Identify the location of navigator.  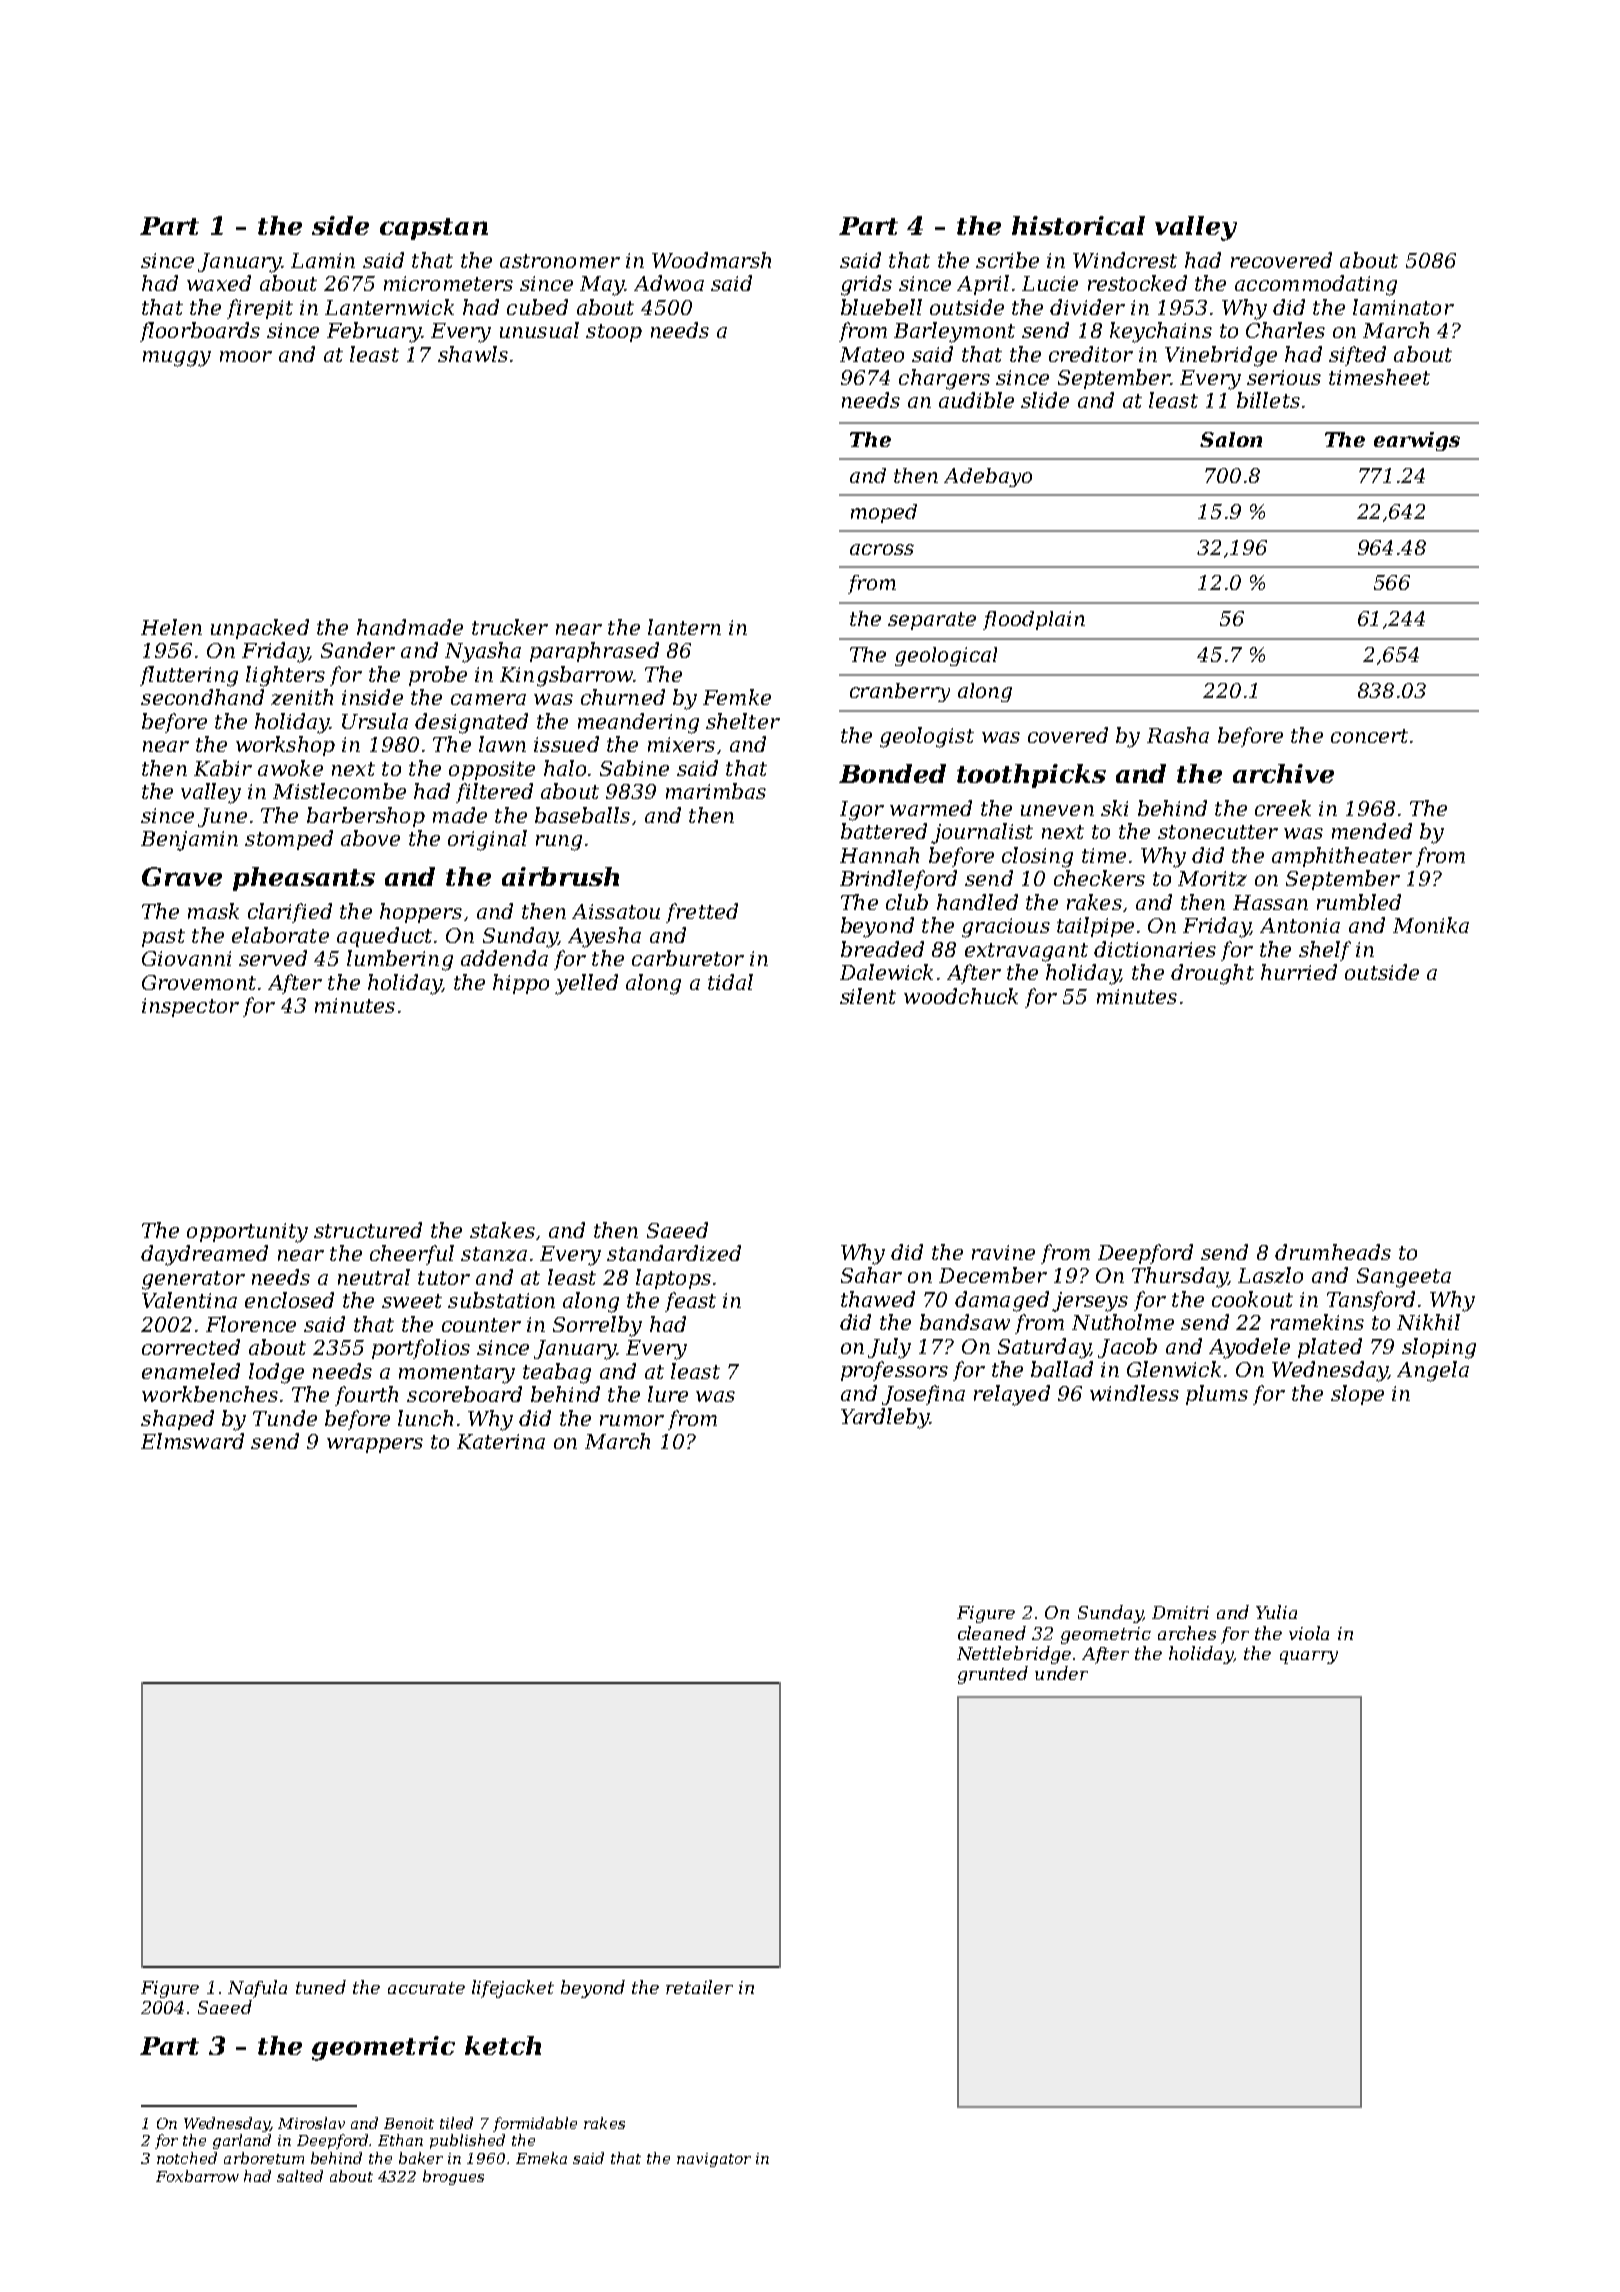
(714, 2160).
